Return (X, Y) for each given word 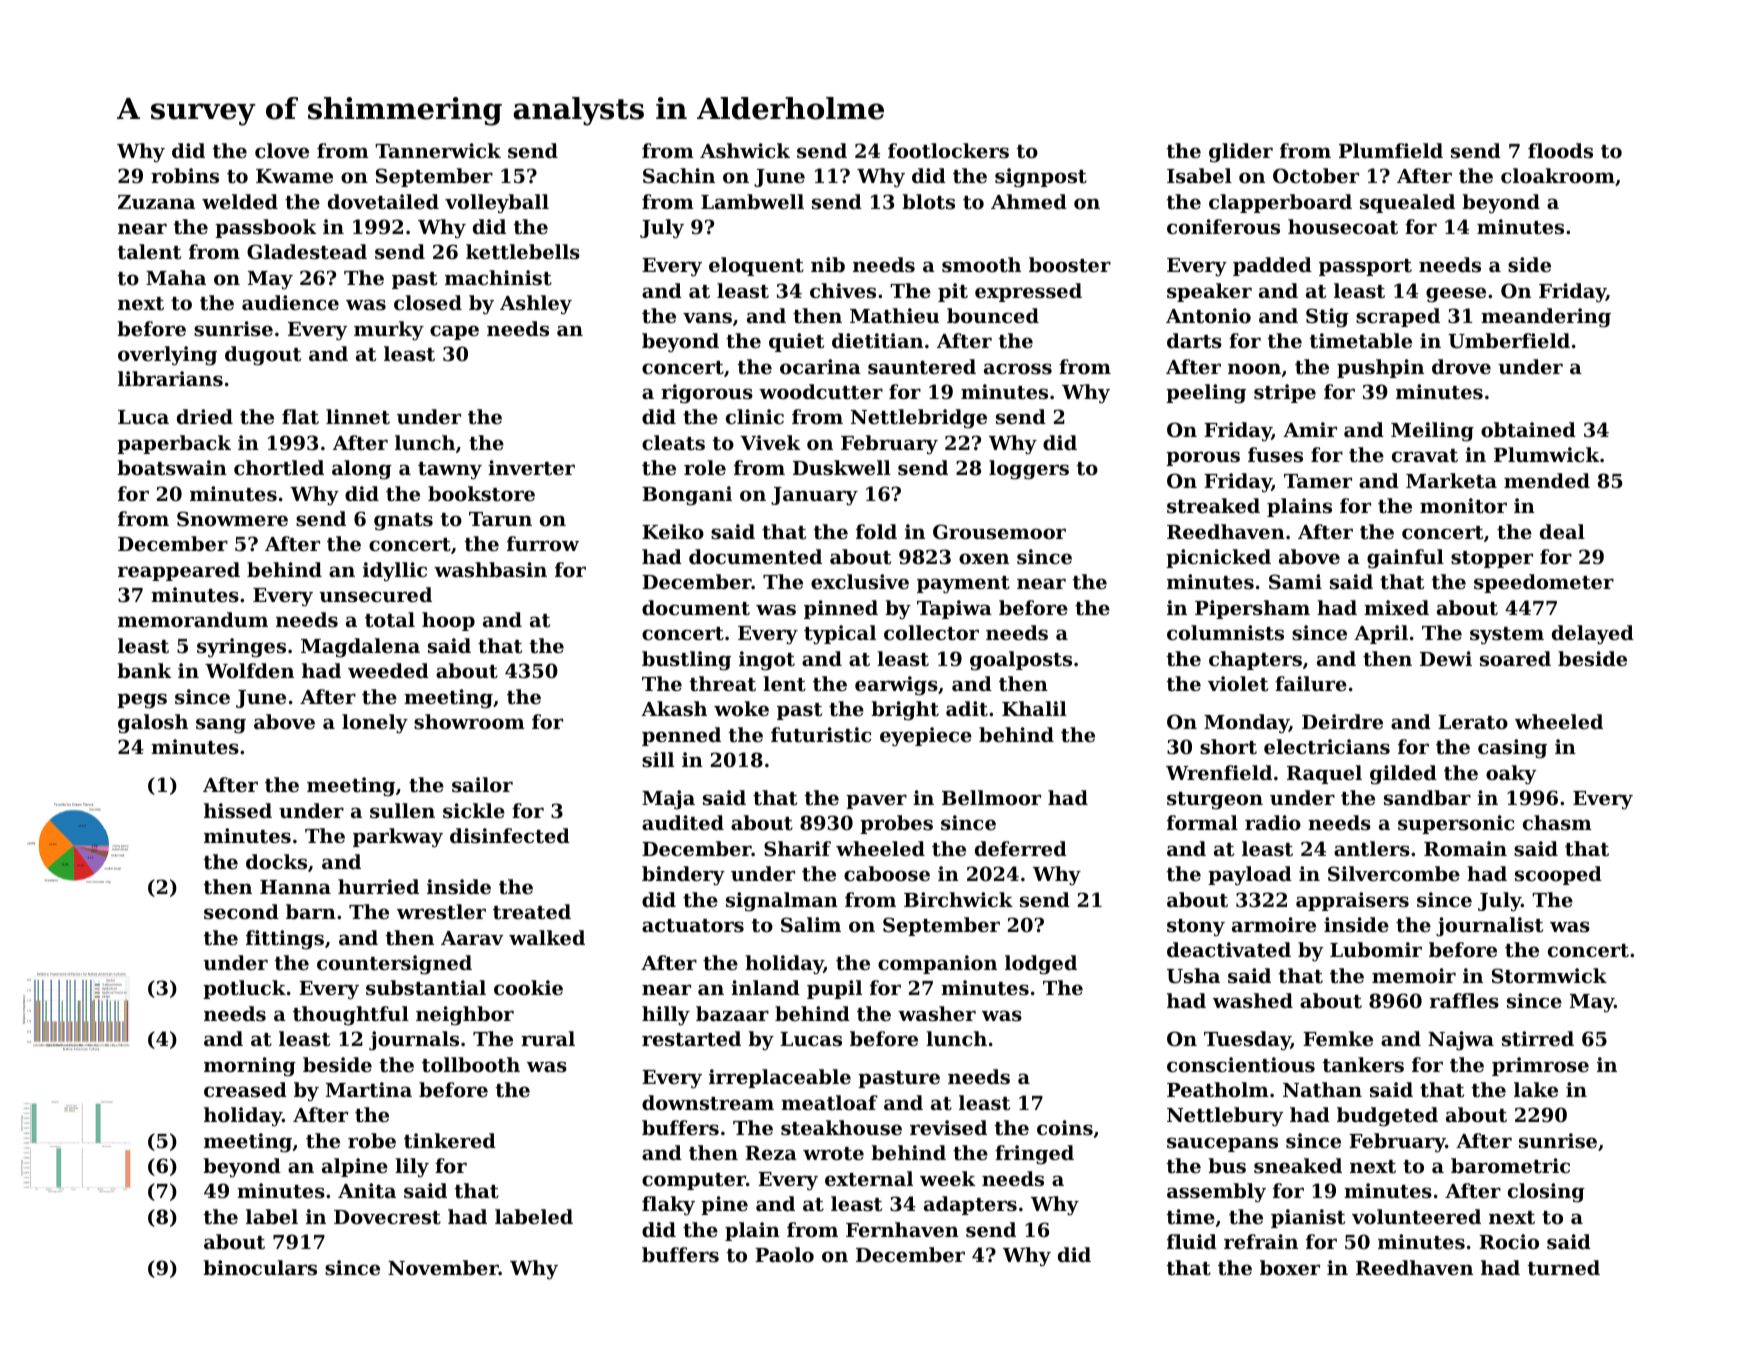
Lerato (1473, 722)
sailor (482, 785)
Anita (367, 1191)
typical (840, 635)
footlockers (948, 151)
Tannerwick (438, 150)
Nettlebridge (919, 419)
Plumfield (1391, 150)
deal (1562, 531)
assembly (1216, 1193)
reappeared (179, 571)
